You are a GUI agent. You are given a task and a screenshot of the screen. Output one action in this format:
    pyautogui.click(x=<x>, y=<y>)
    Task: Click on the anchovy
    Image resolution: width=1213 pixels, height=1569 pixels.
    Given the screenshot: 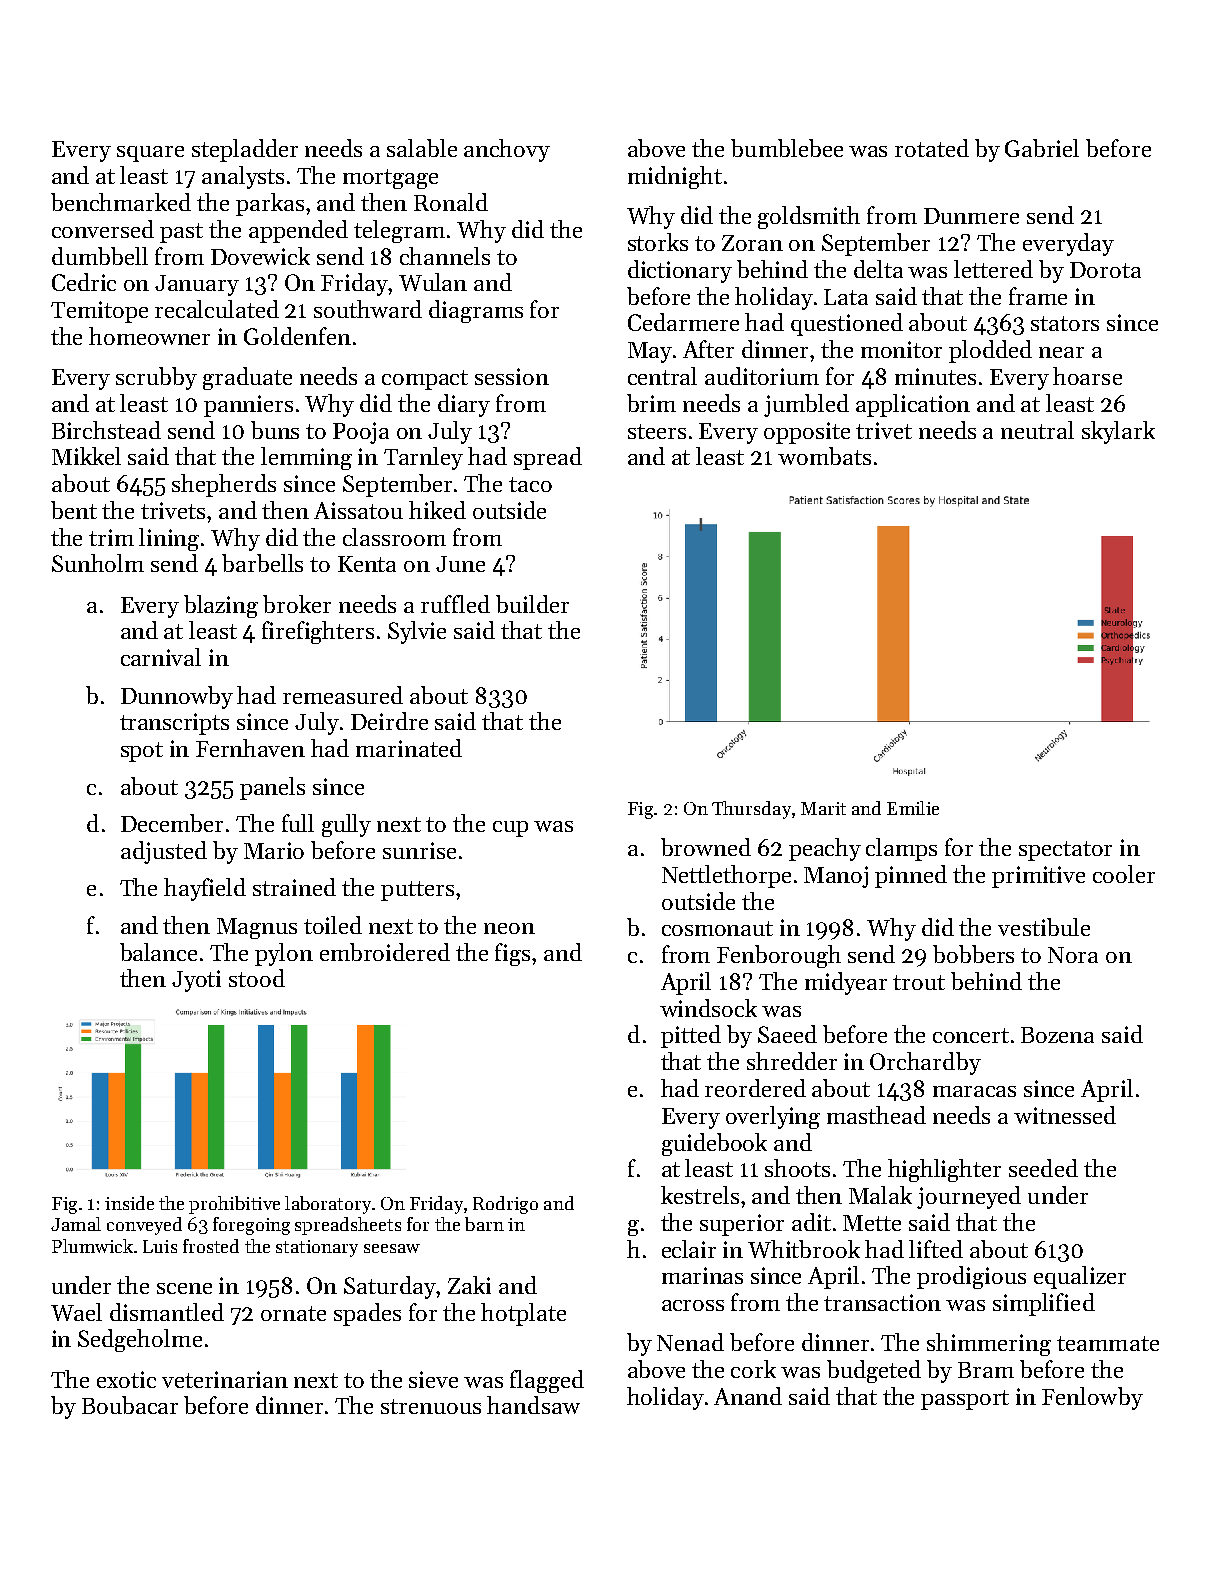 What is the action you would take?
    pyautogui.click(x=507, y=150)
